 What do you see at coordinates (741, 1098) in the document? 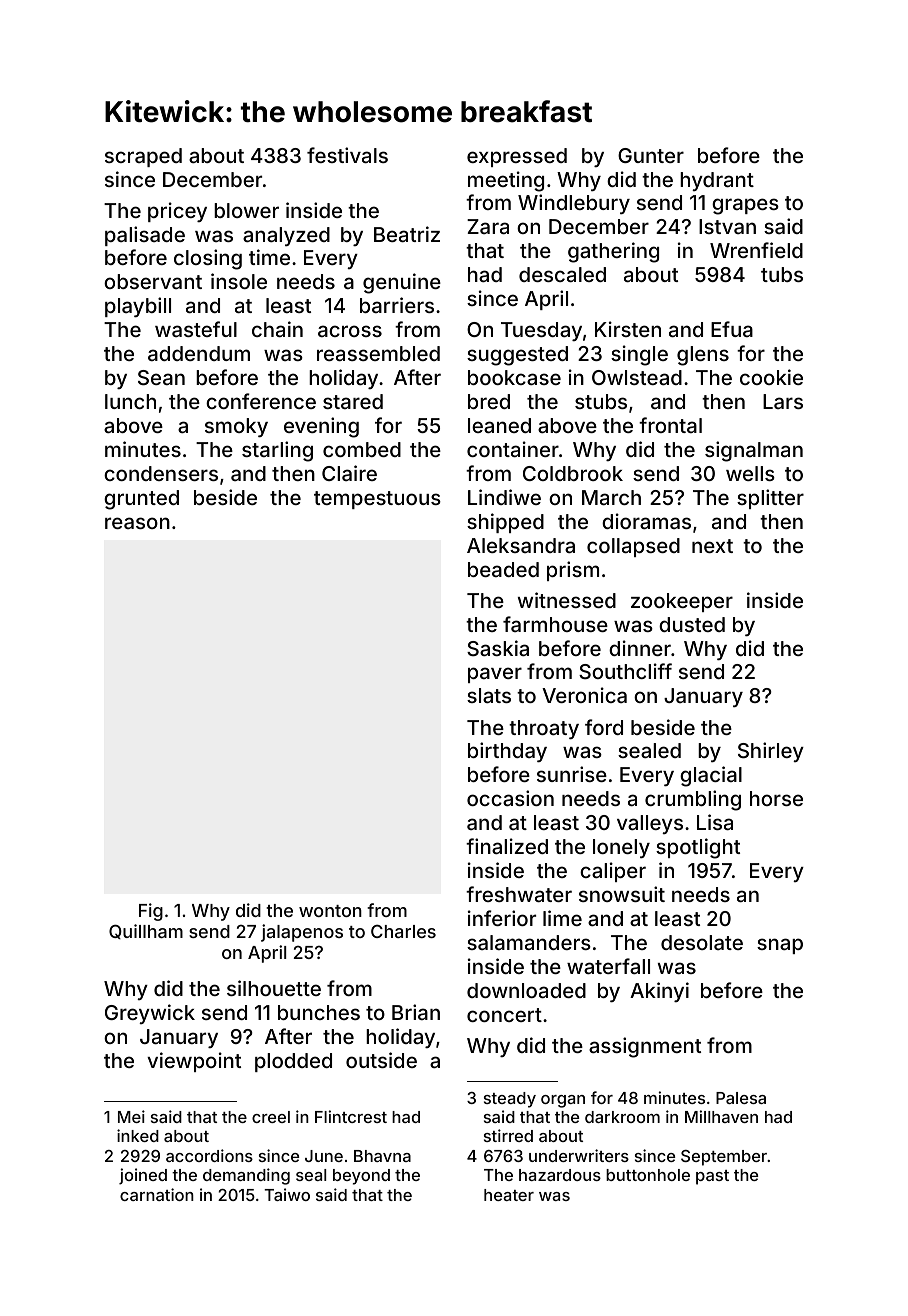
I see `Palesa` at bounding box center [741, 1098].
